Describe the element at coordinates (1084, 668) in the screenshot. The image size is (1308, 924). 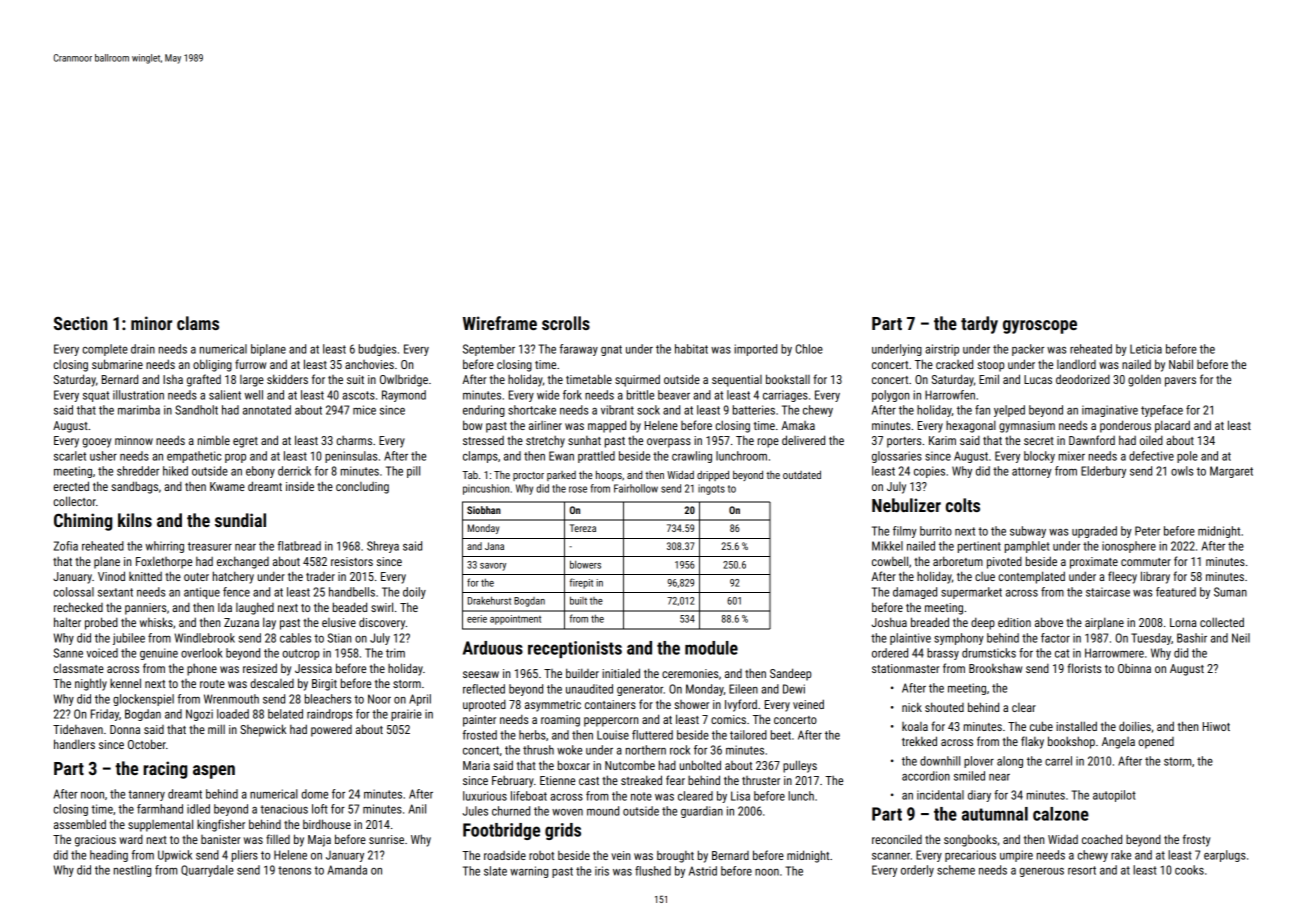
I see `florists` at that location.
